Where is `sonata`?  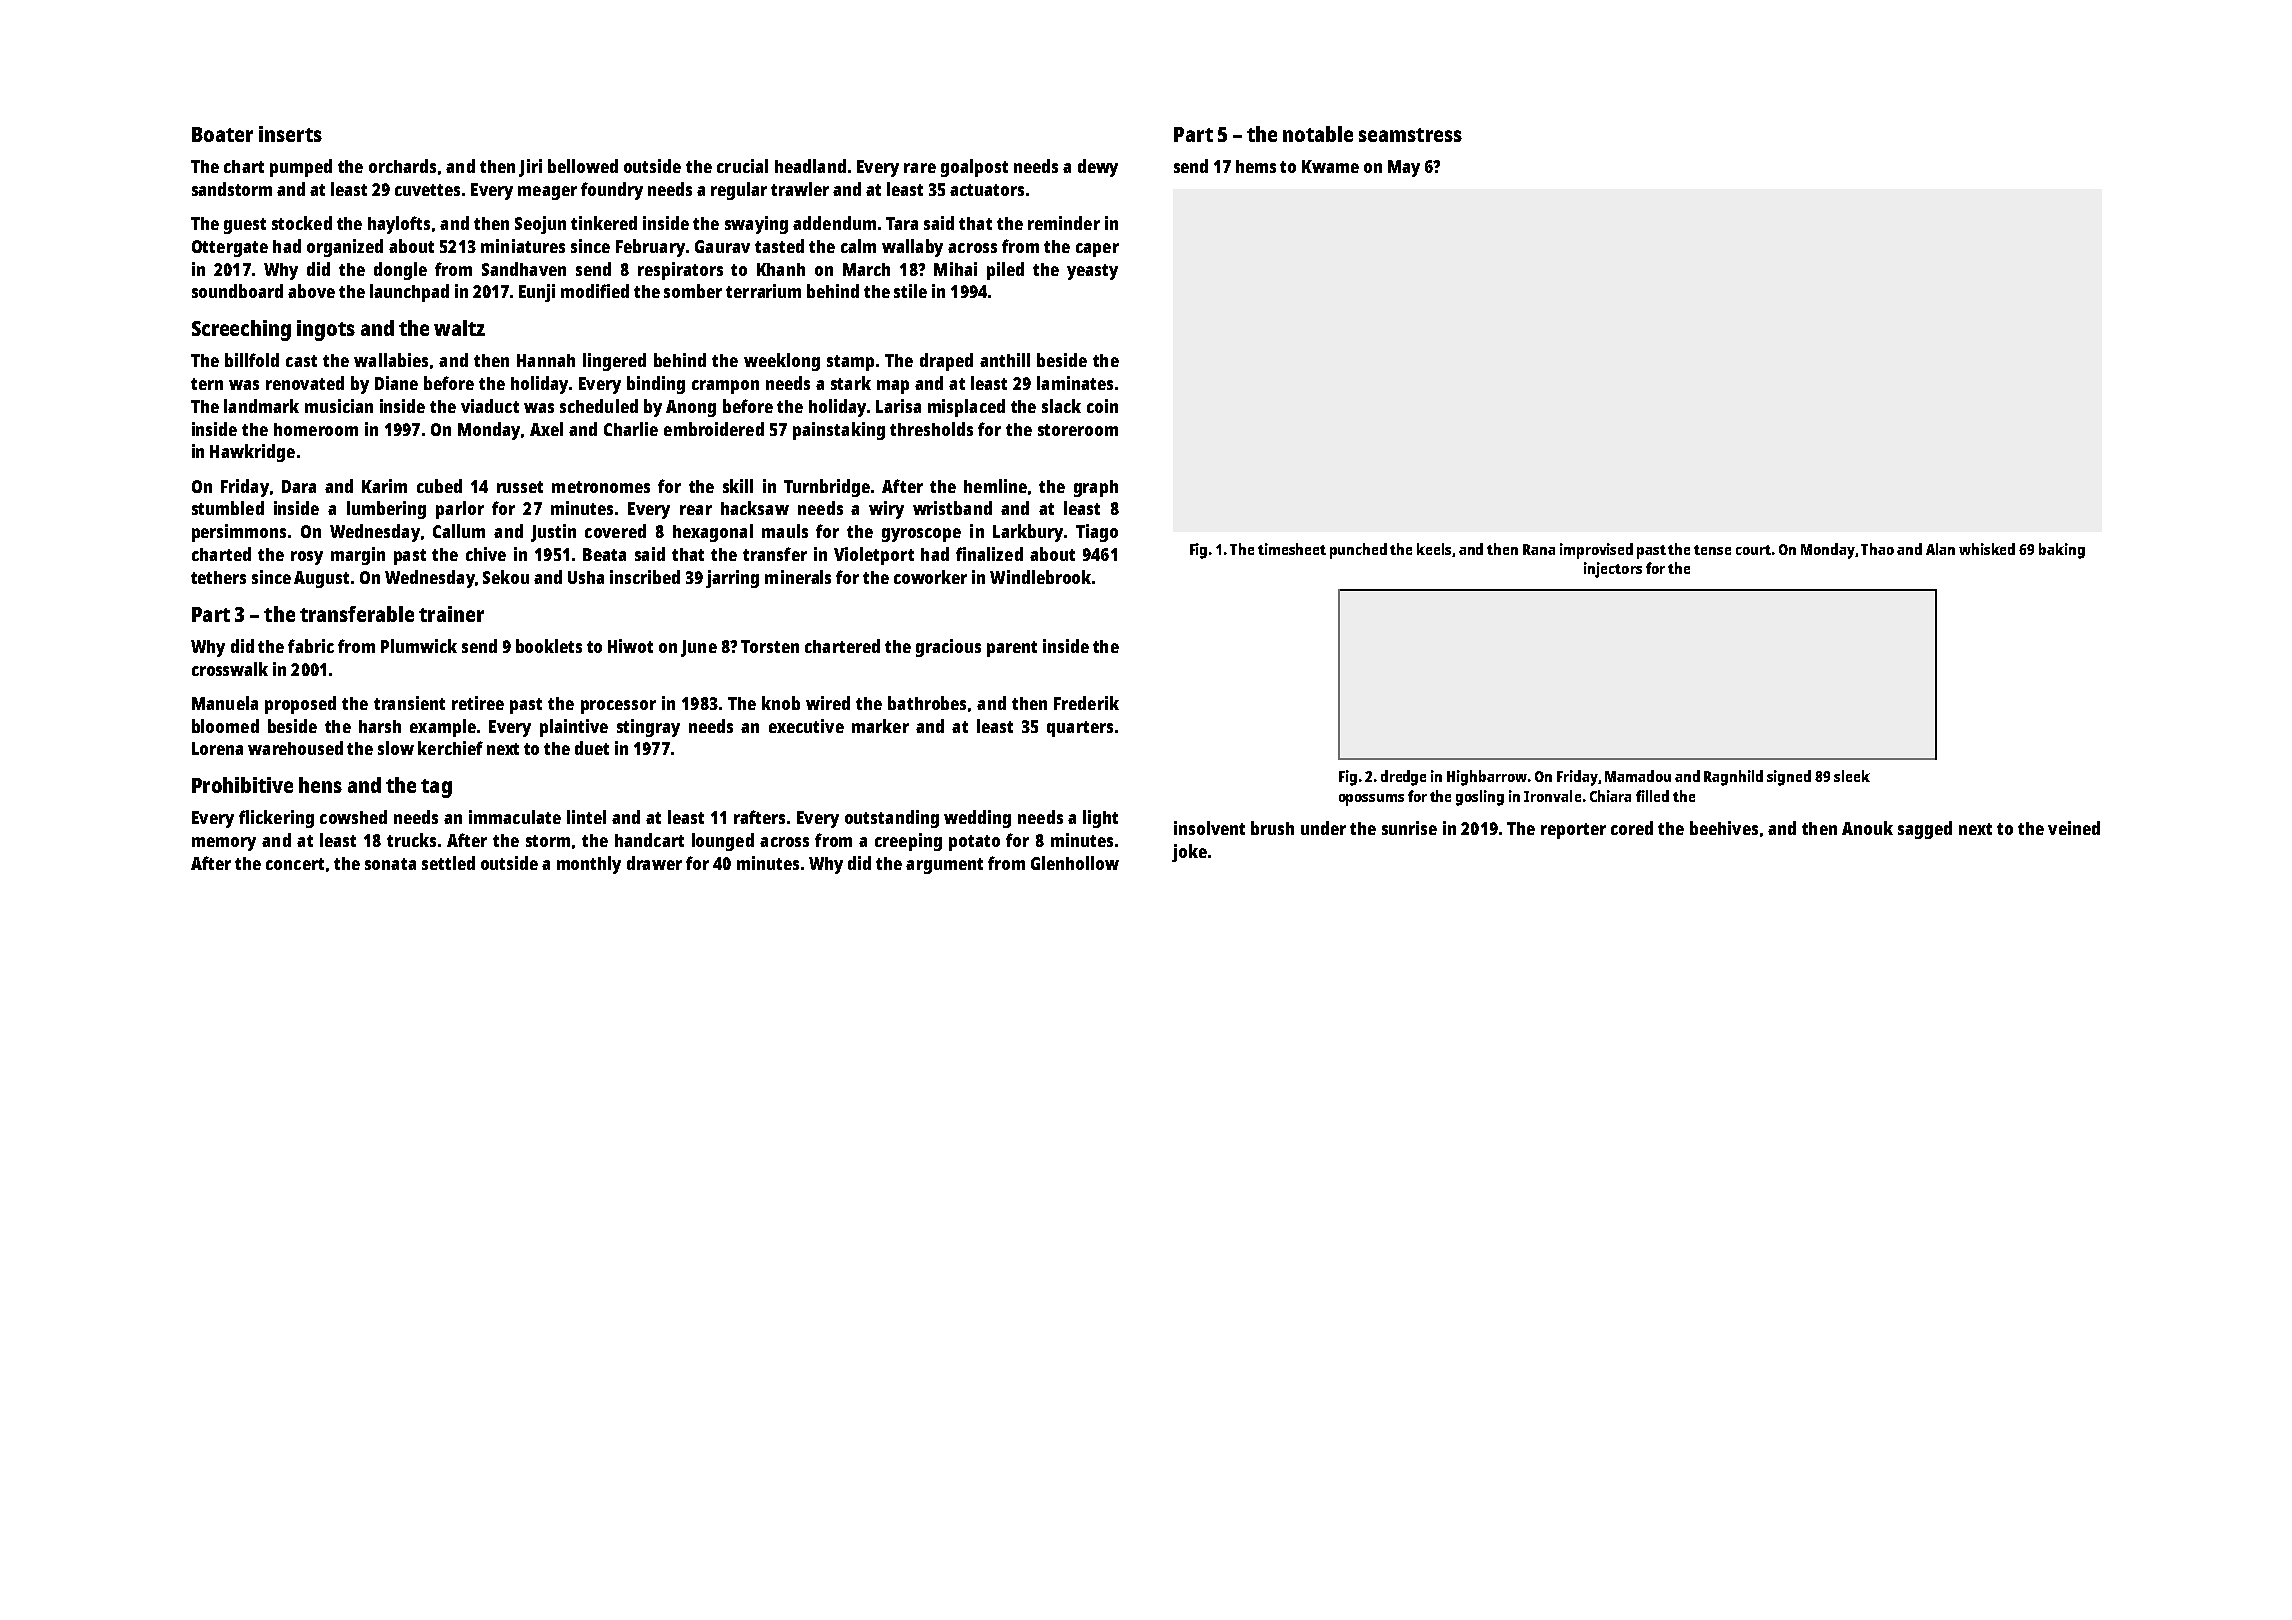 sonata is located at coordinates (390, 864).
